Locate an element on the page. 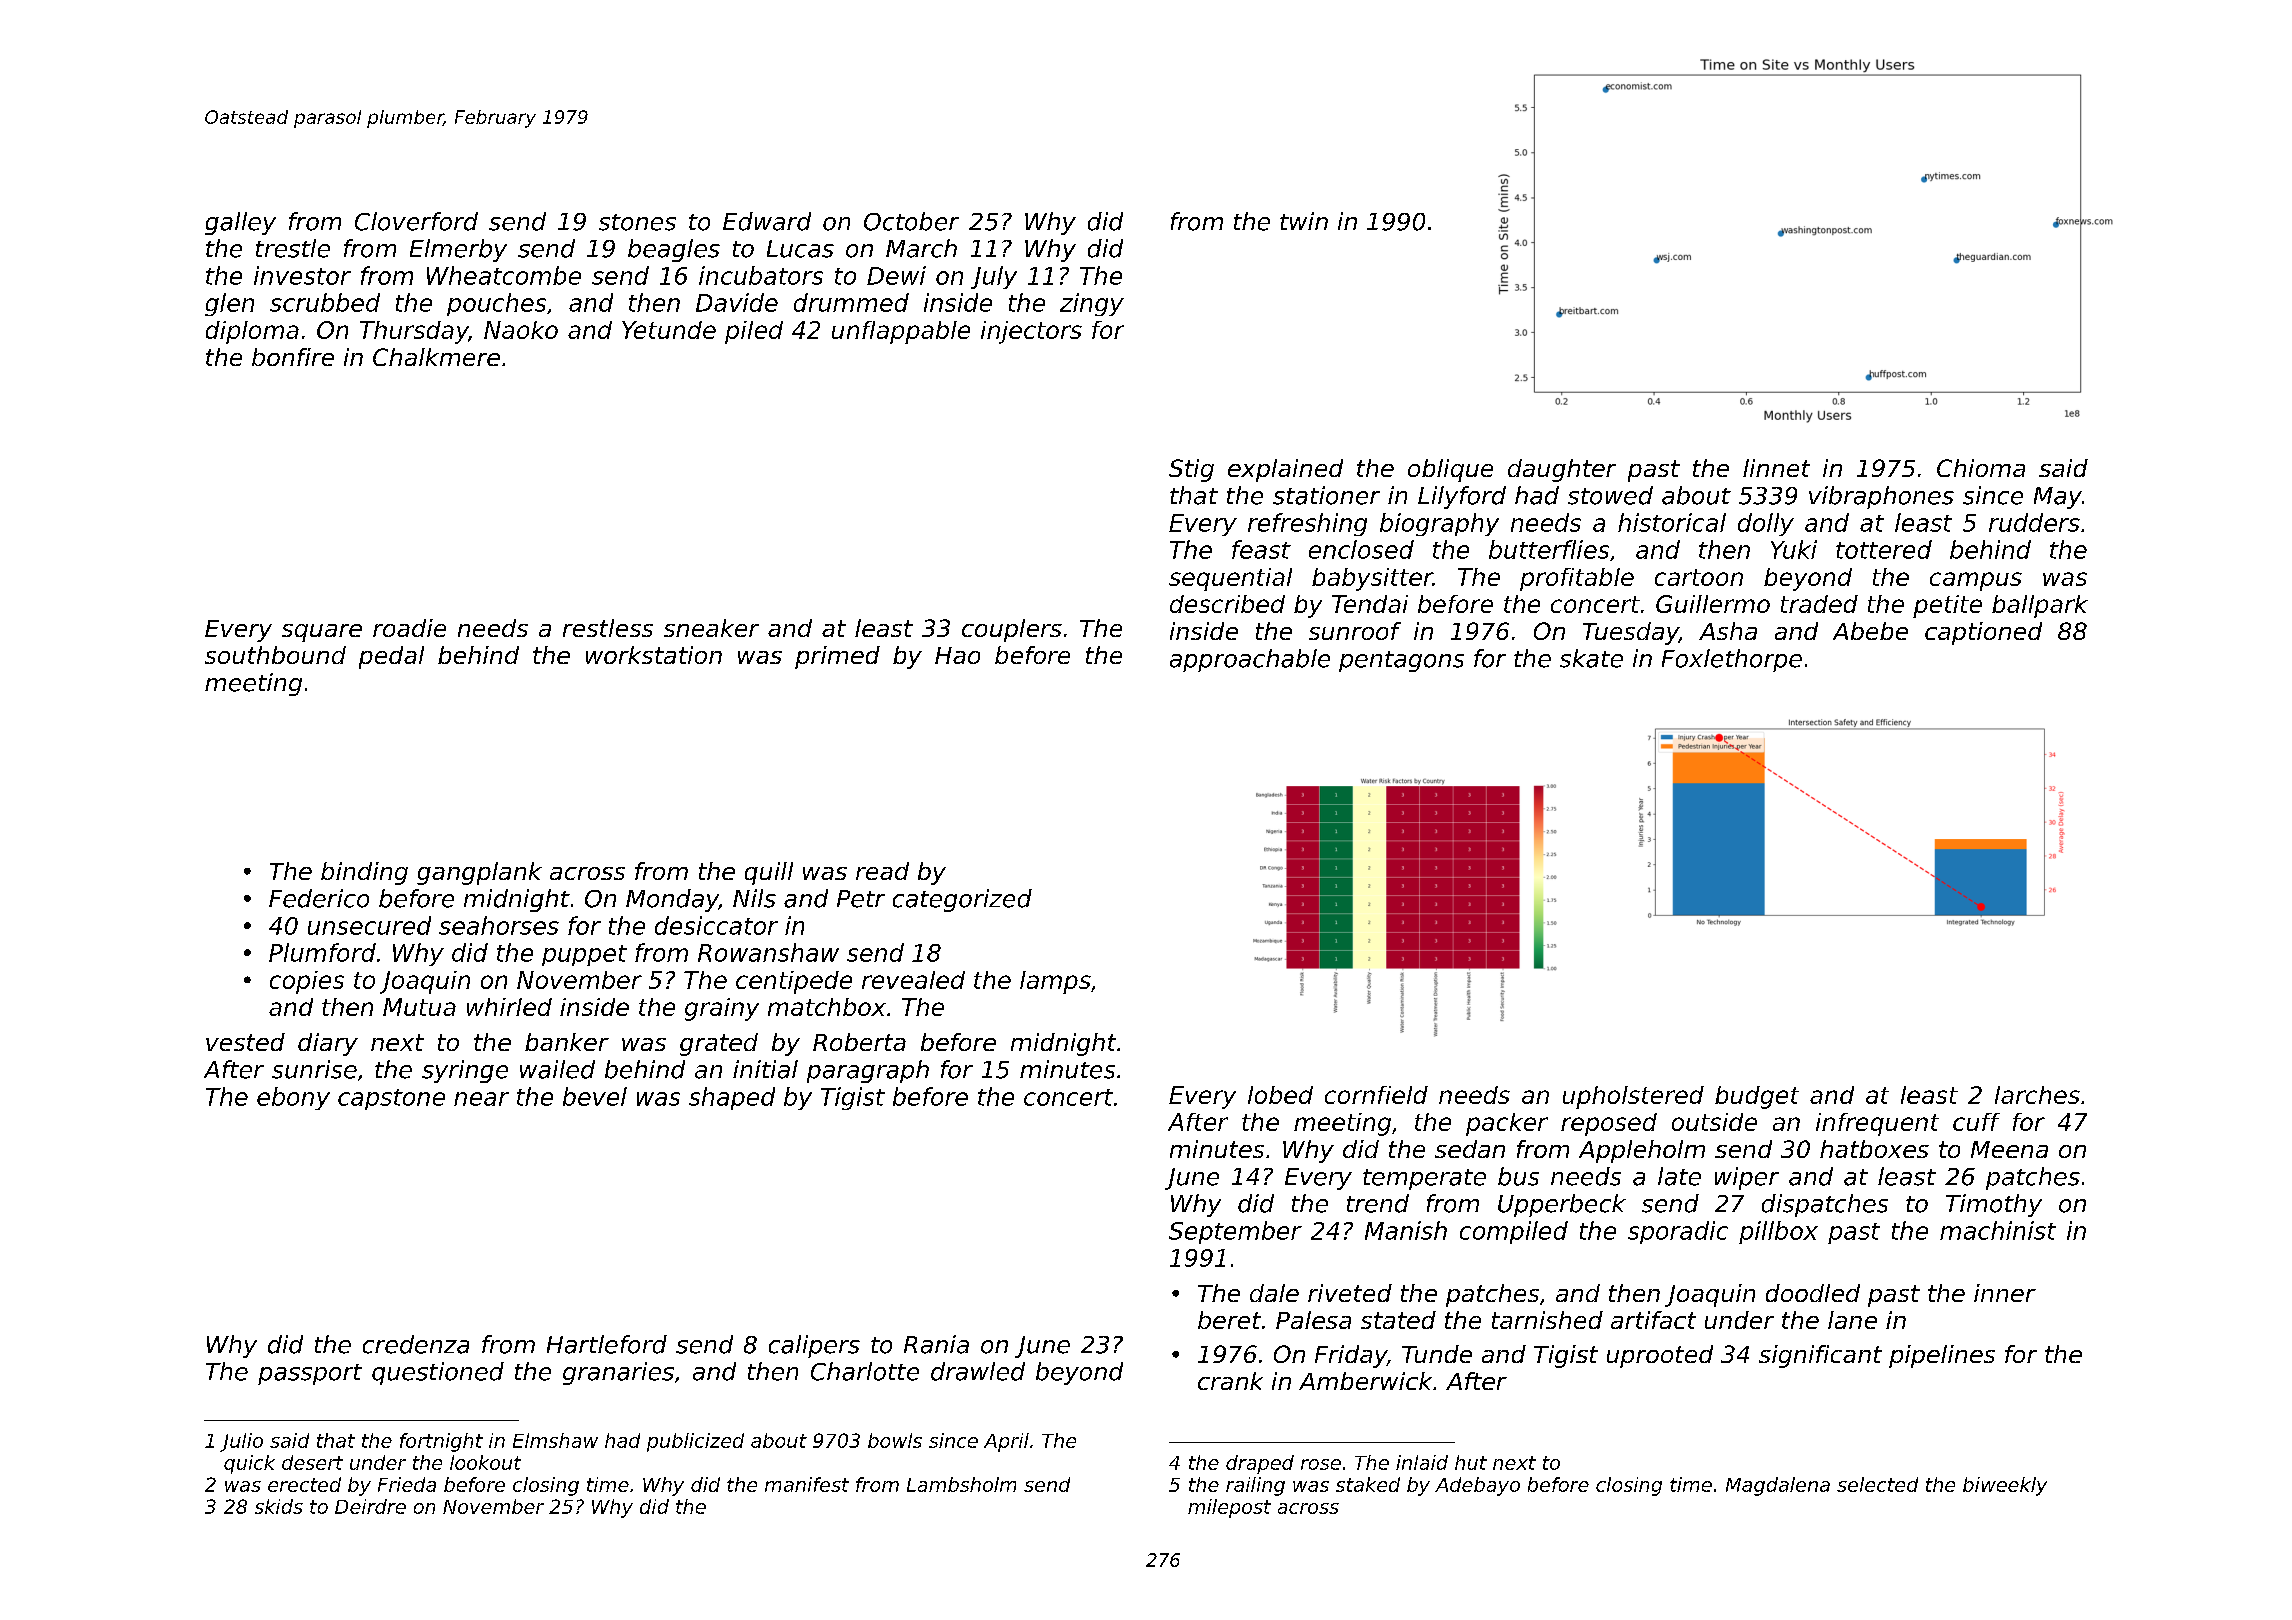  quill is located at coordinates (769, 873).
